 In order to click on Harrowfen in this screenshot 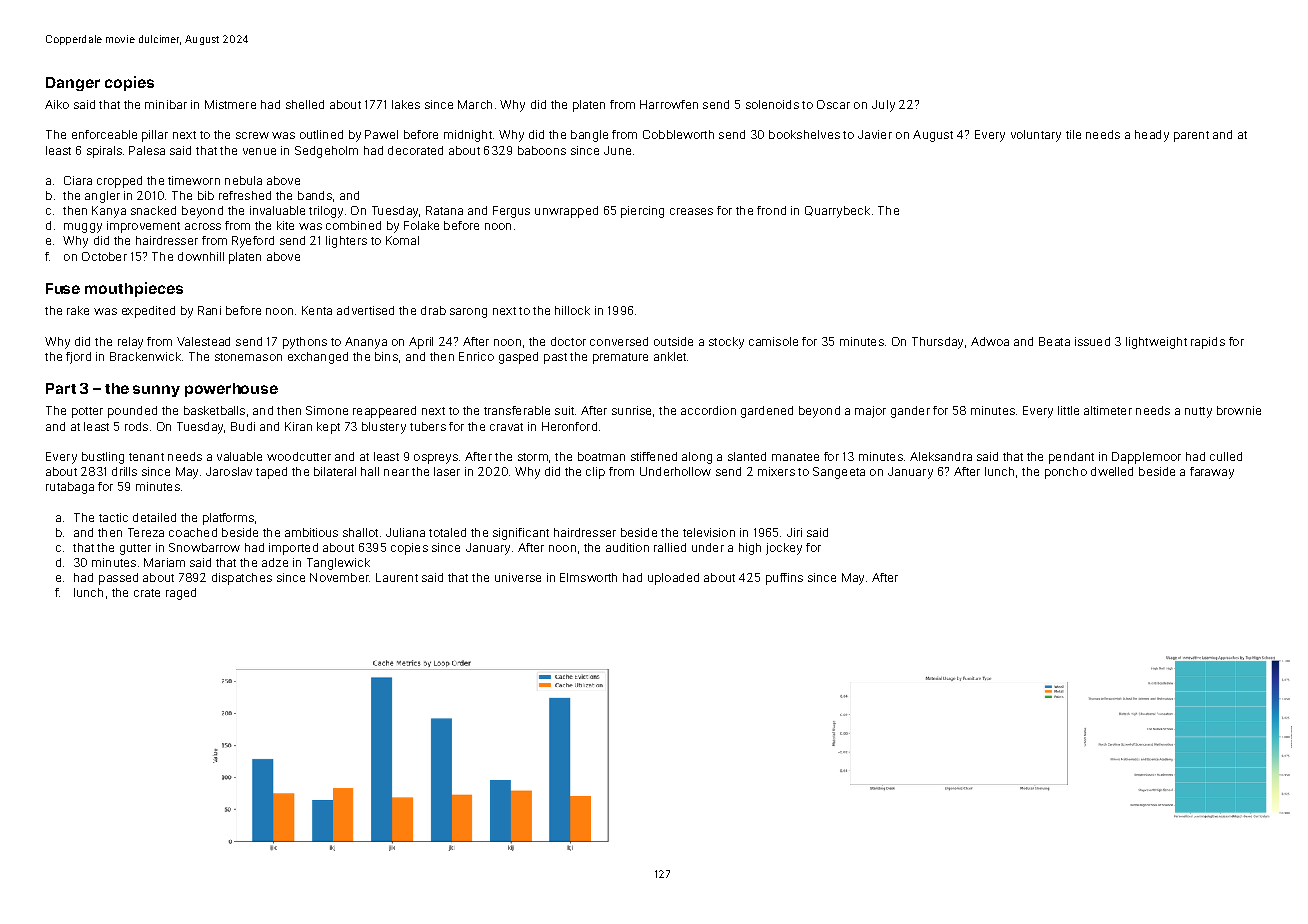, I will do `click(669, 104)`.
